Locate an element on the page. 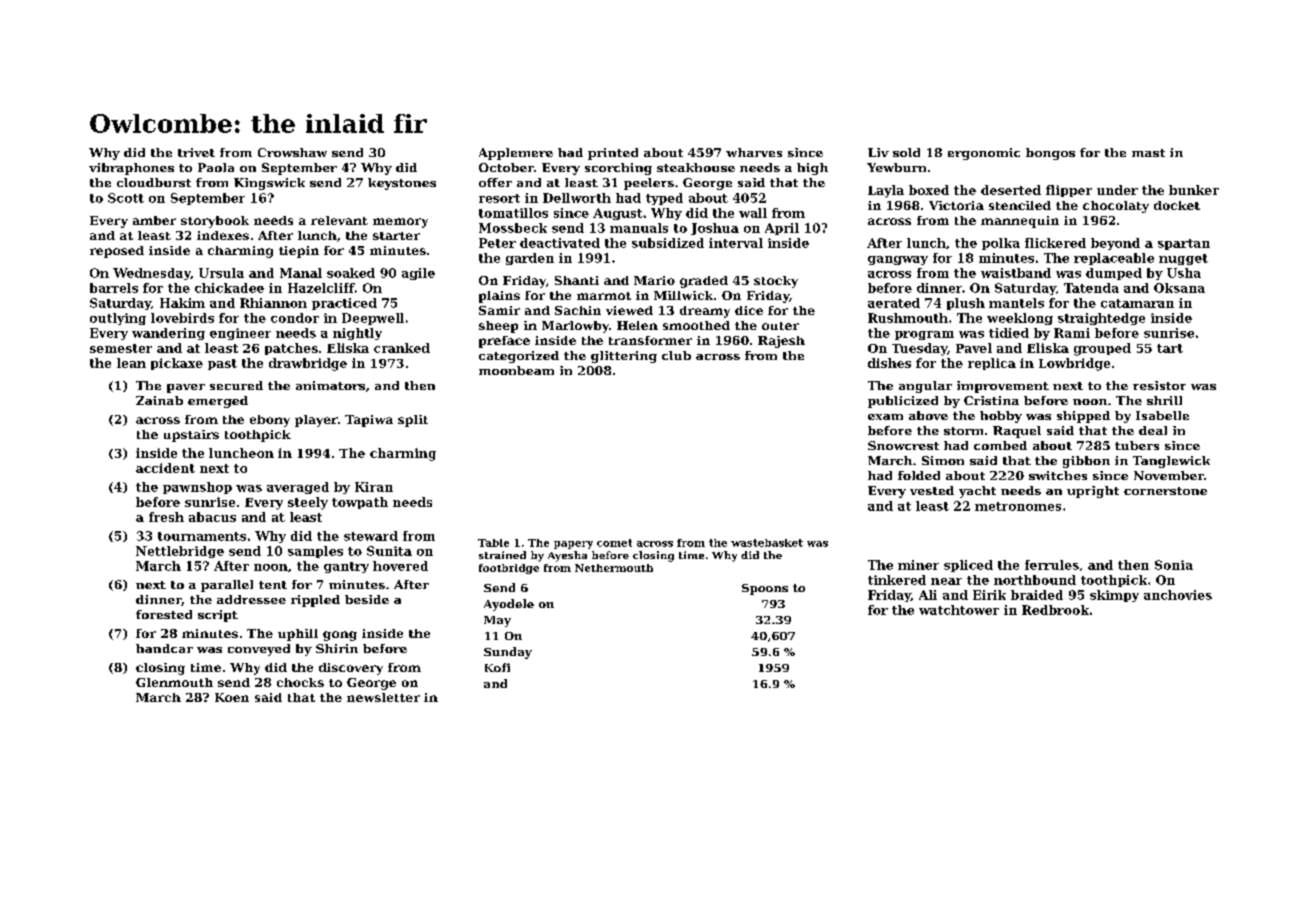 The height and width of the document is (924, 1308). wharves is located at coordinates (754, 152).
